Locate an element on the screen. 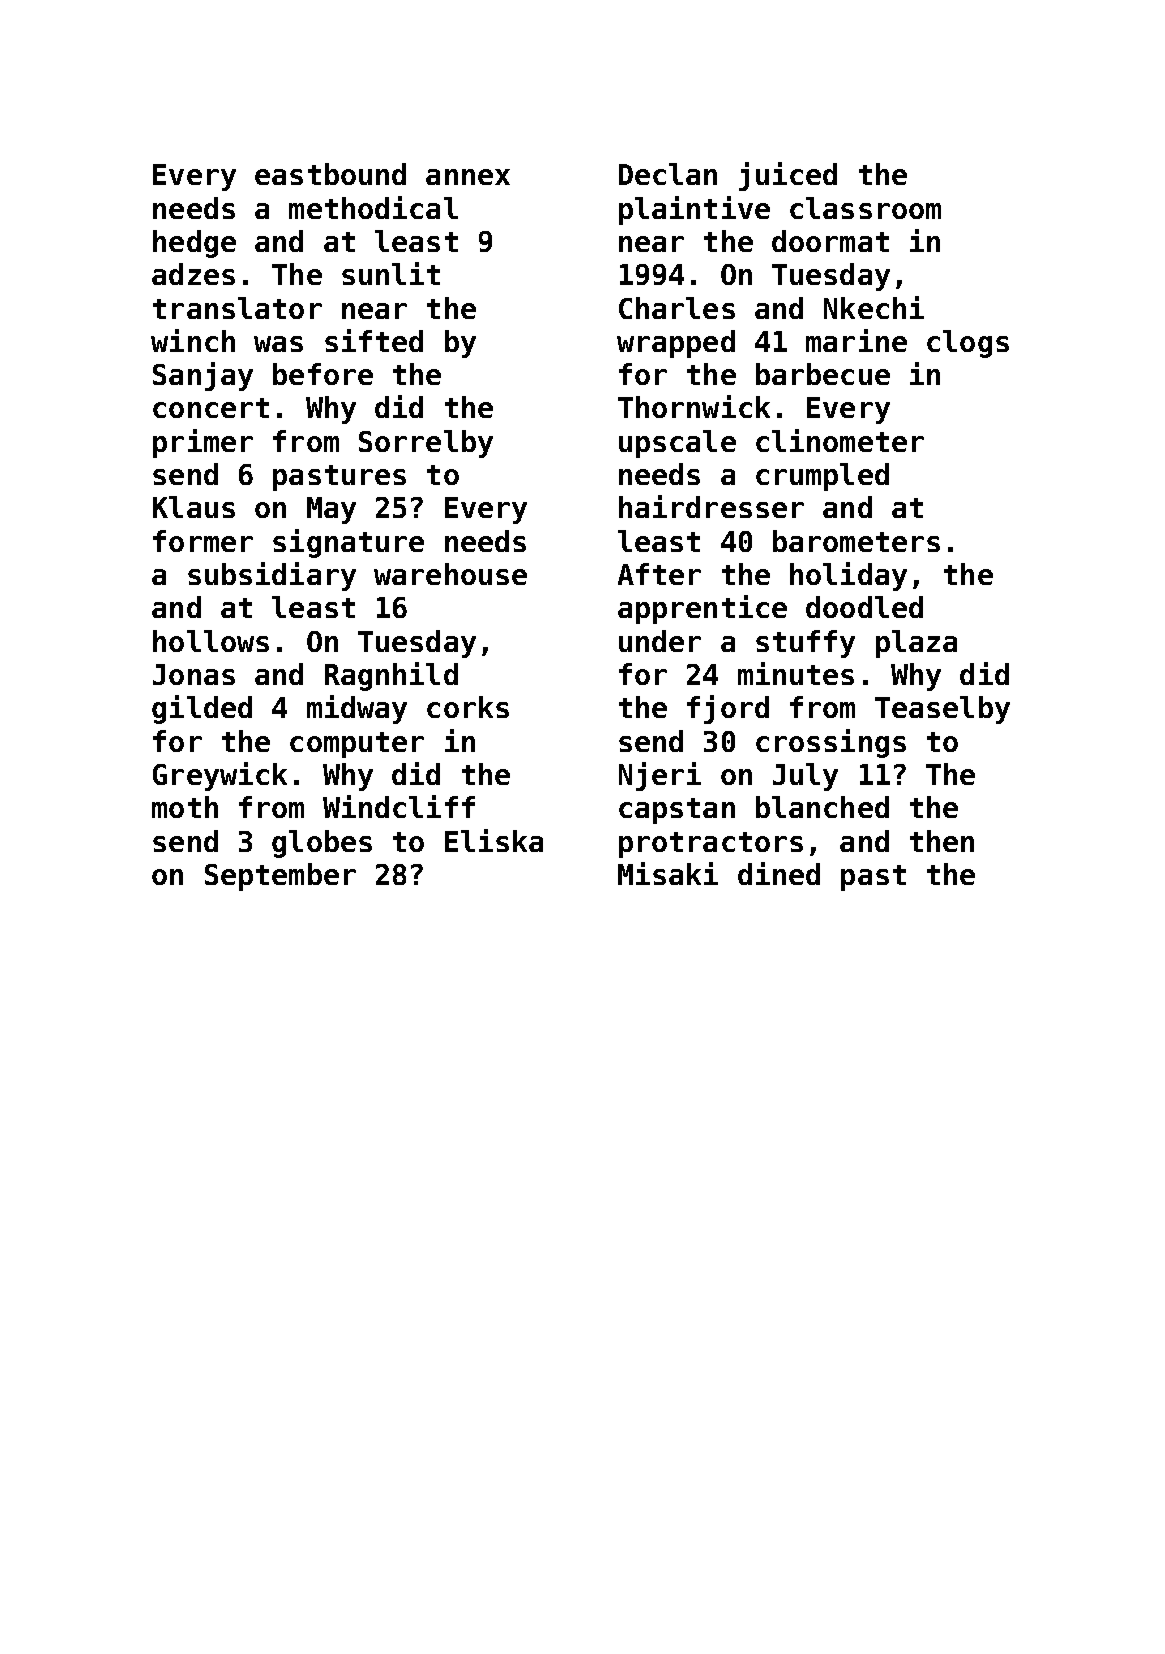 Image resolution: width=1165 pixels, height=1654 pixels. hedge is located at coordinates (194, 244).
